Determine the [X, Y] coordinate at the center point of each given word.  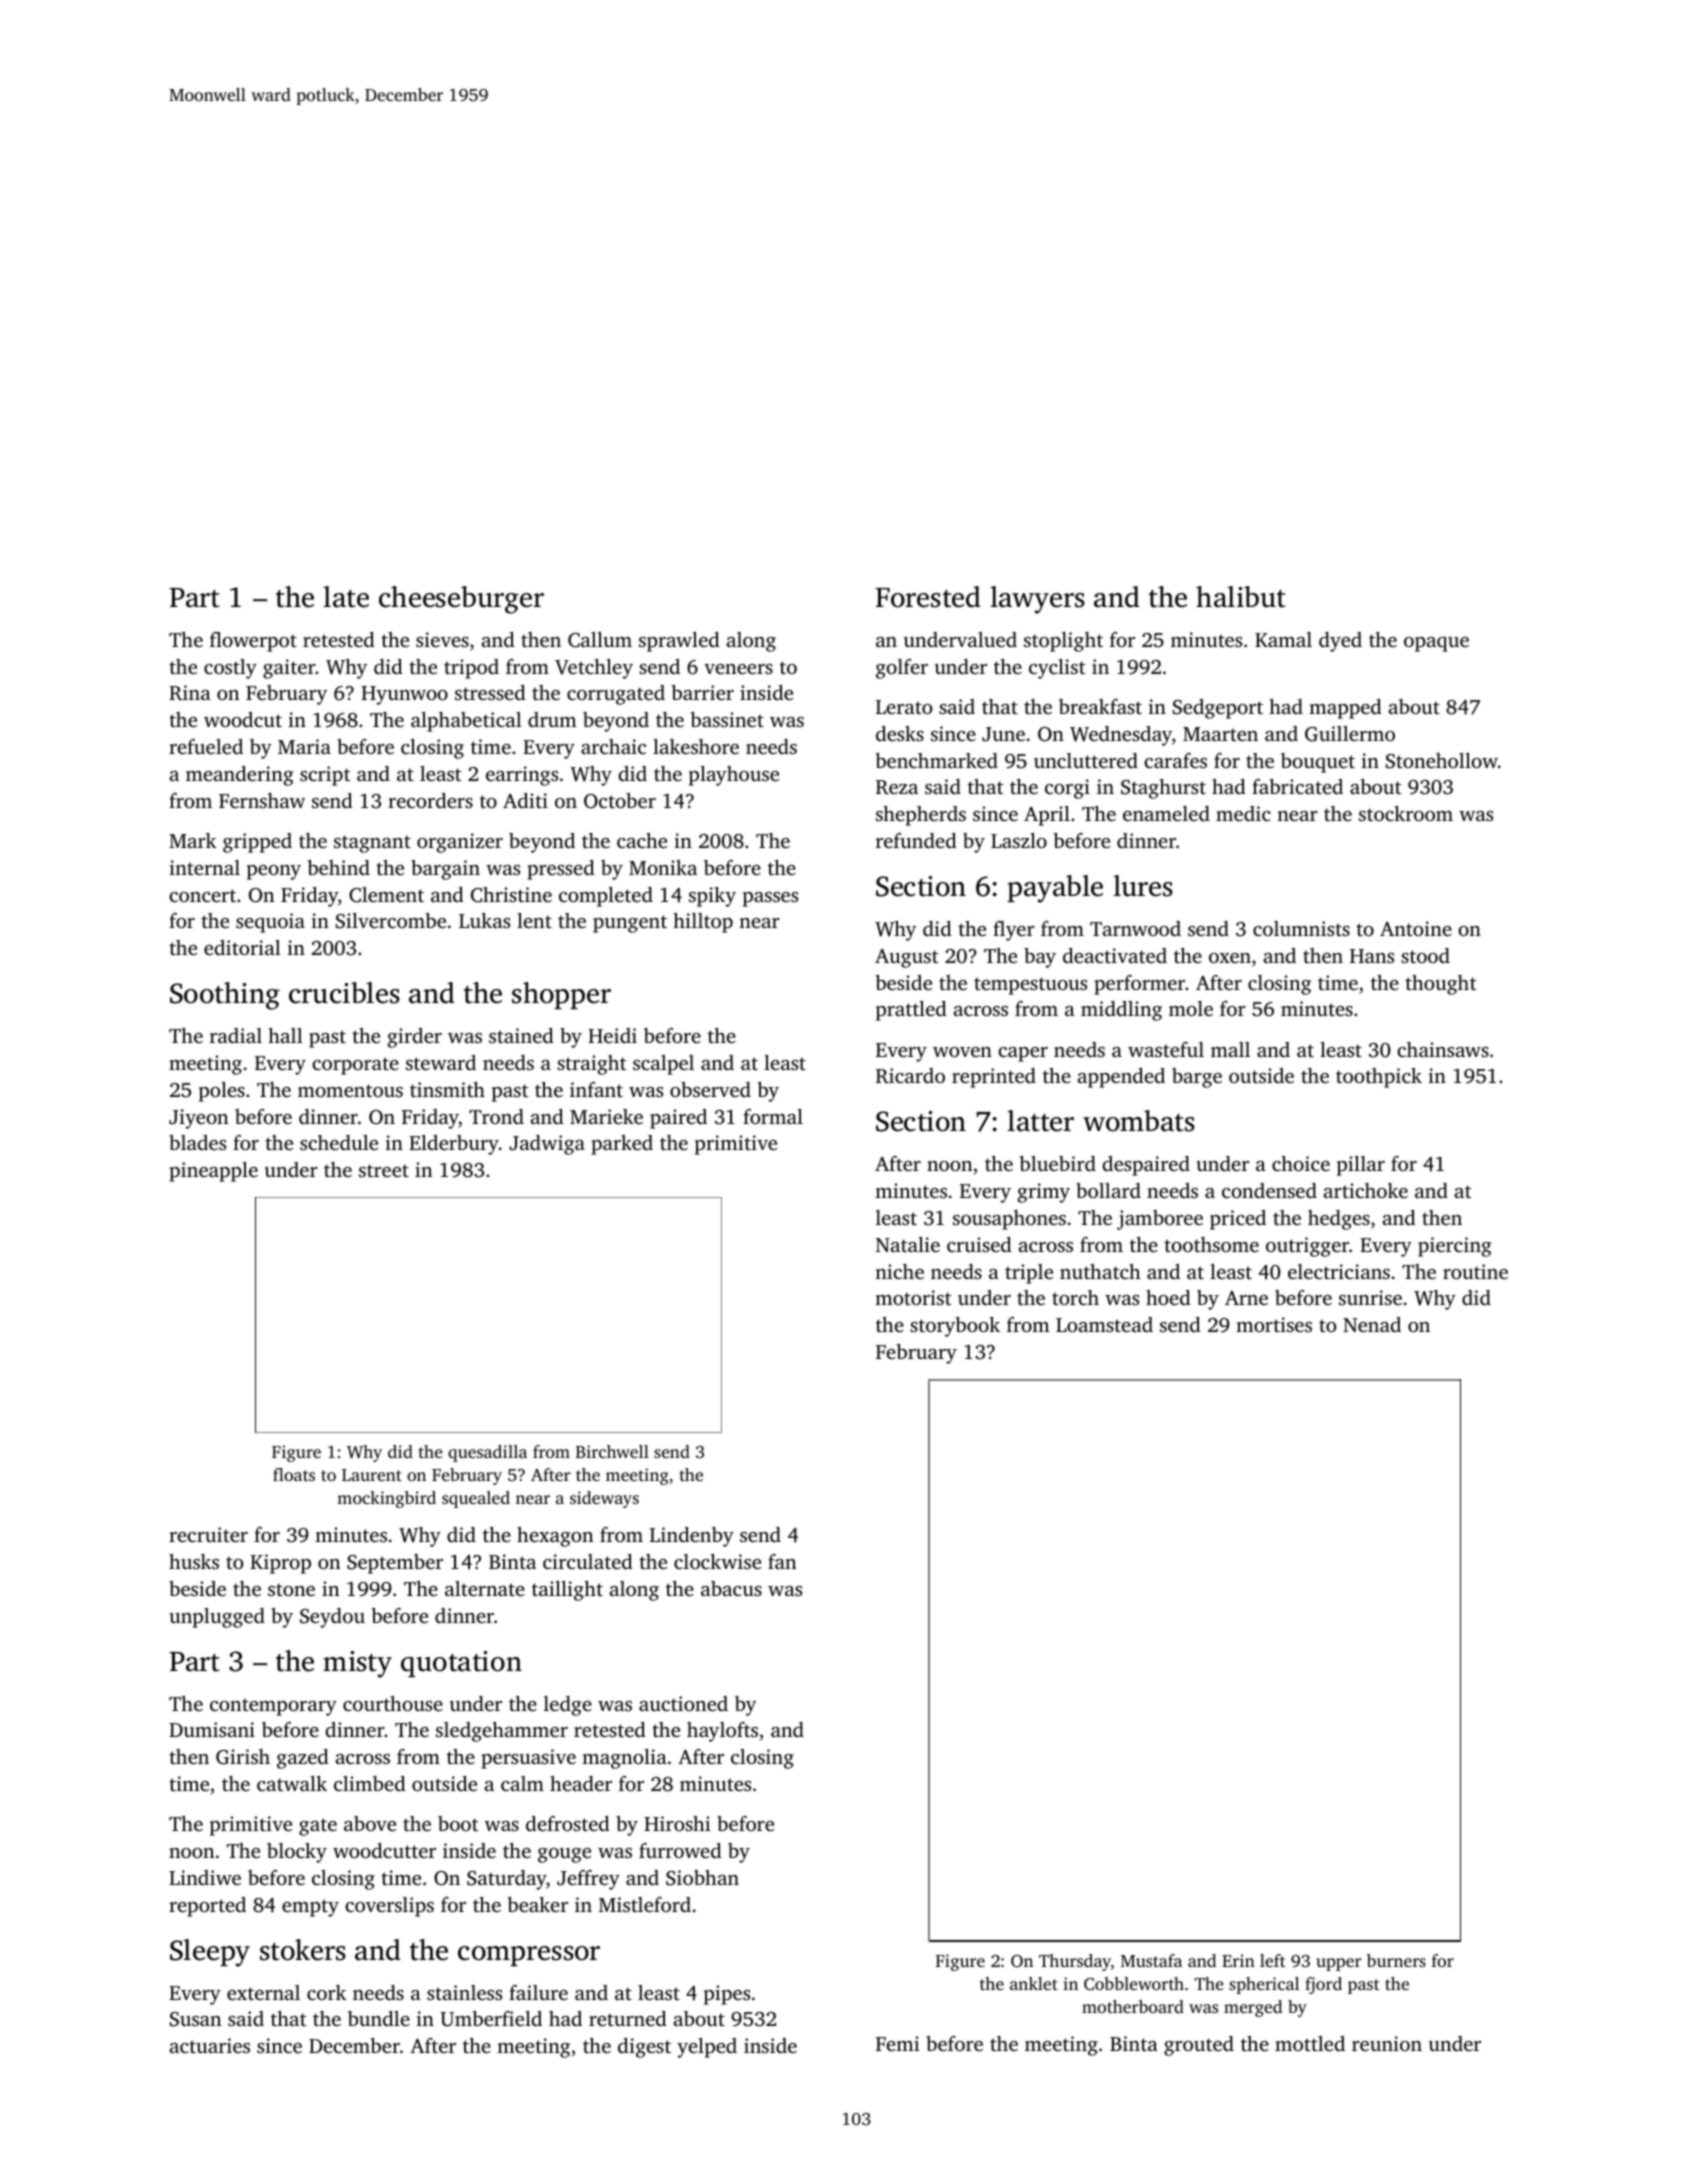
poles [222, 1092]
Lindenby [692, 1537]
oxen [1230, 958]
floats [294, 1474]
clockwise [717, 1561]
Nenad [1372, 1324]
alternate [485, 1588]
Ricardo [910, 1076]
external [263, 1992]
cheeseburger [461, 600]
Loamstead [1104, 1324]
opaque [1436, 644]
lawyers [1038, 600]
